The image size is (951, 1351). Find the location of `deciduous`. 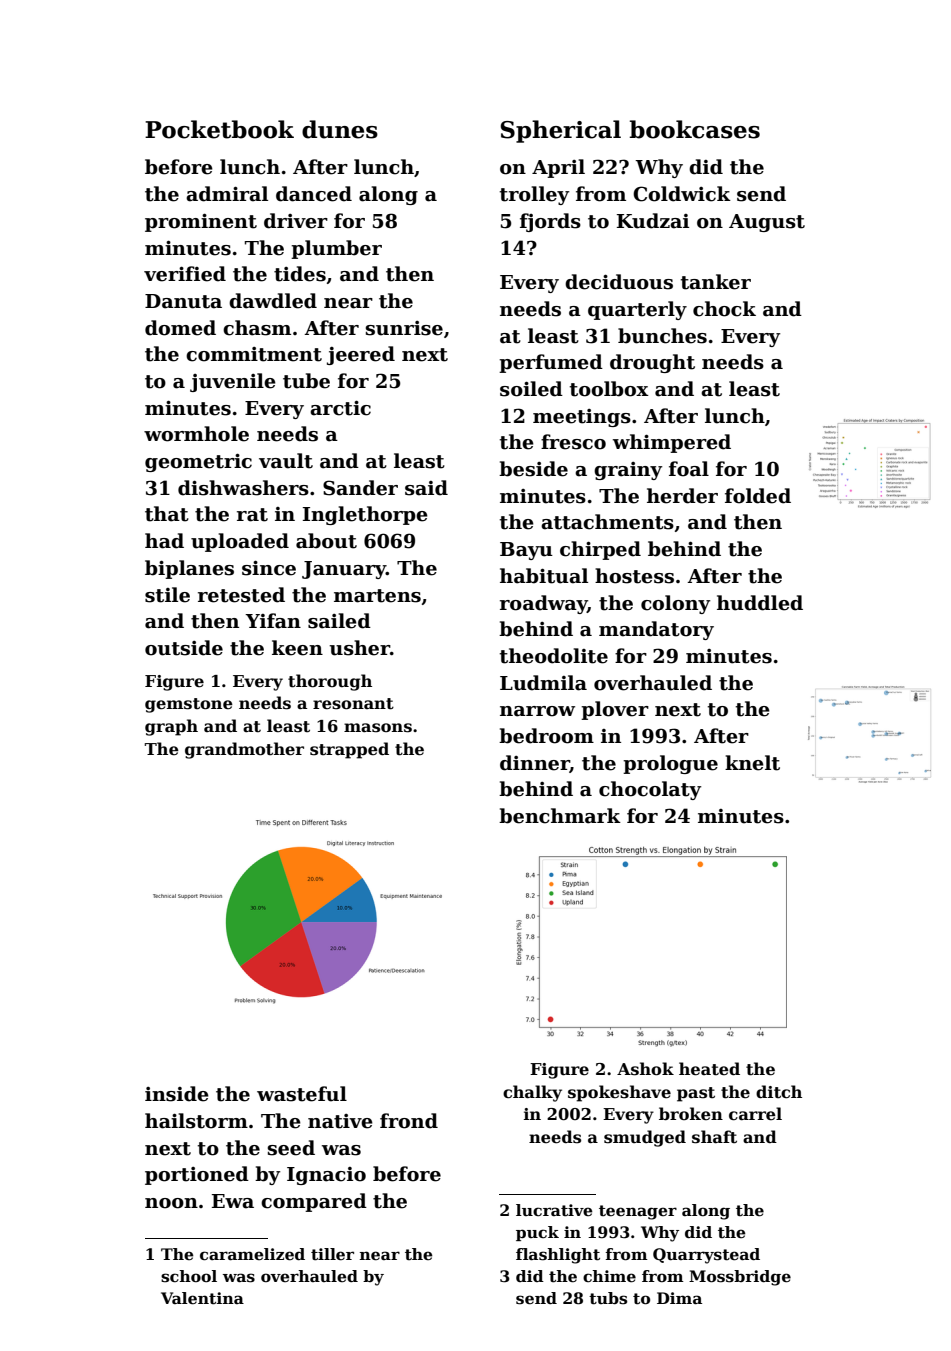

deciduous is located at coordinates (619, 282).
